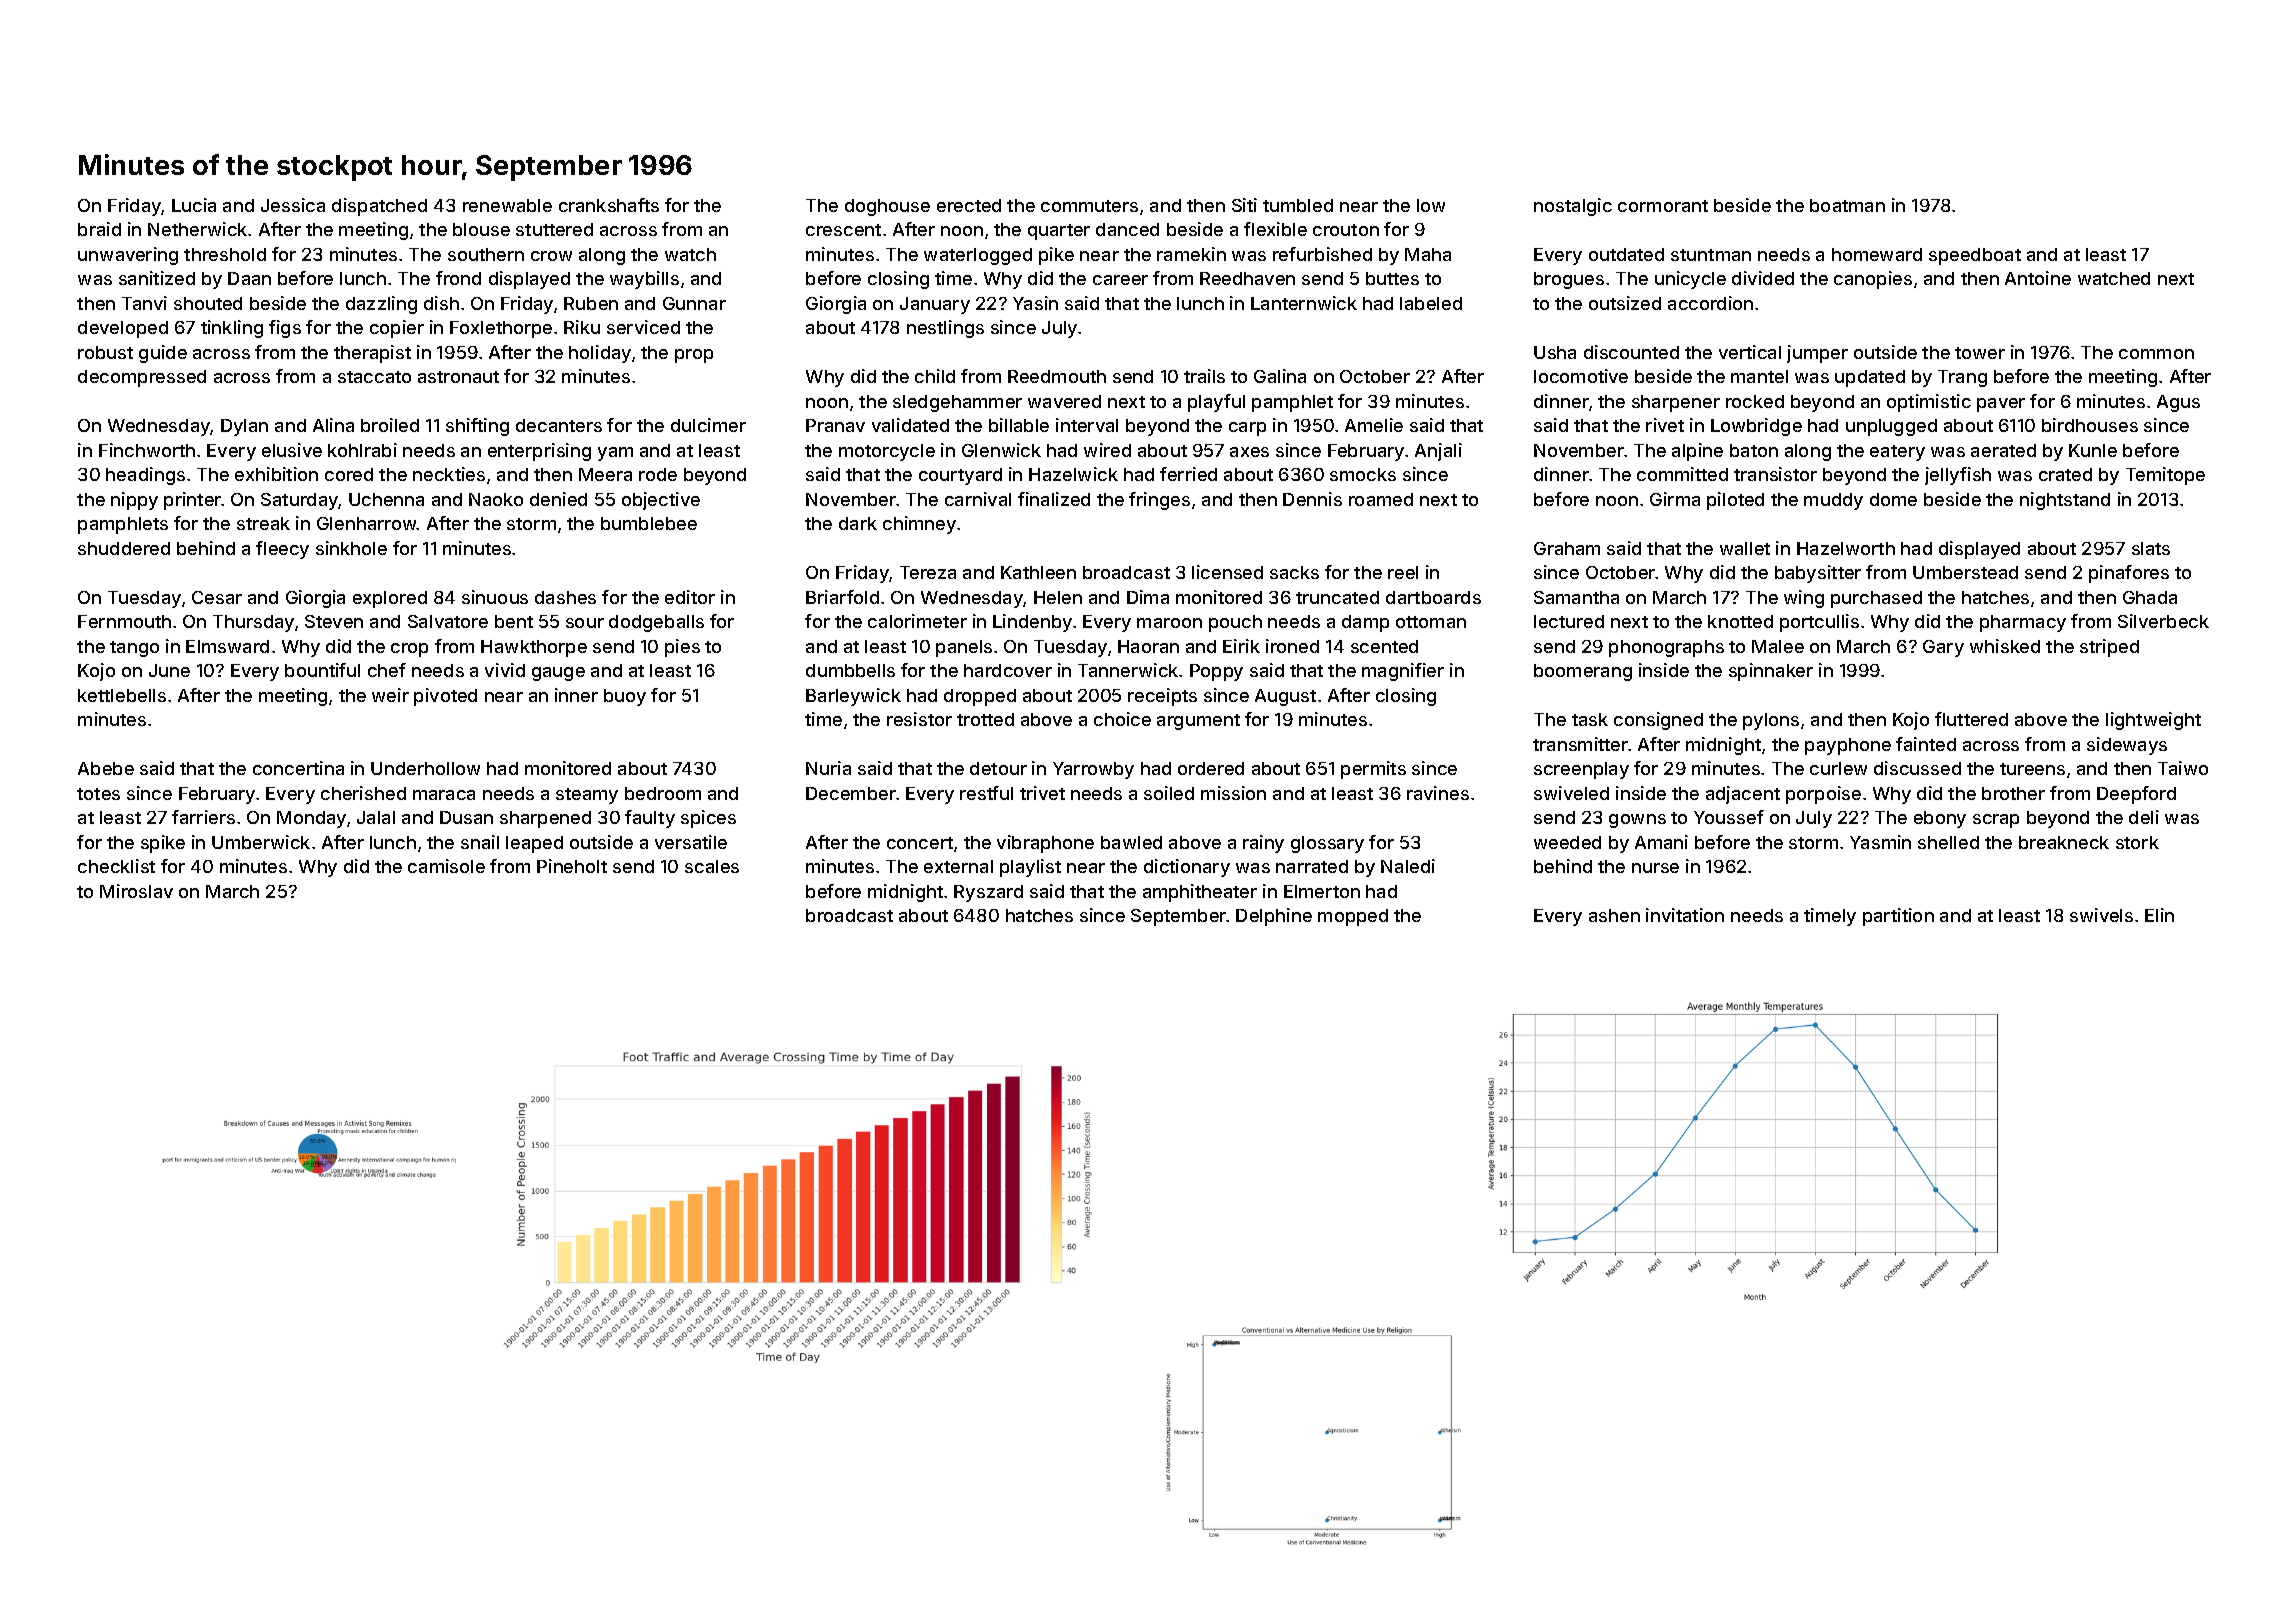 The height and width of the page is (1620, 2291). What do you see at coordinates (458, 377) in the page?
I see `astronaut` at bounding box center [458, 377].
